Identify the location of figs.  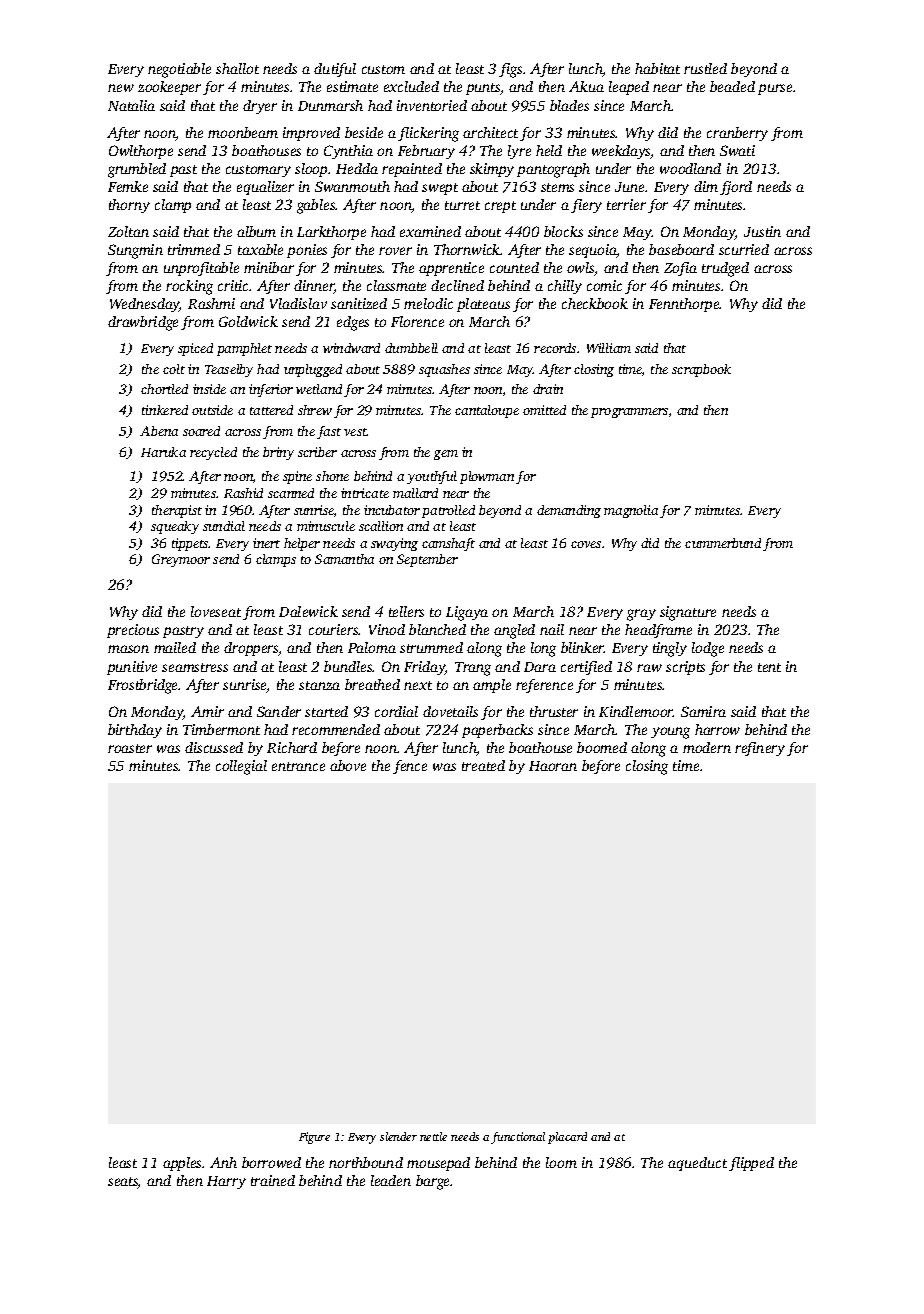
(510, 70).
